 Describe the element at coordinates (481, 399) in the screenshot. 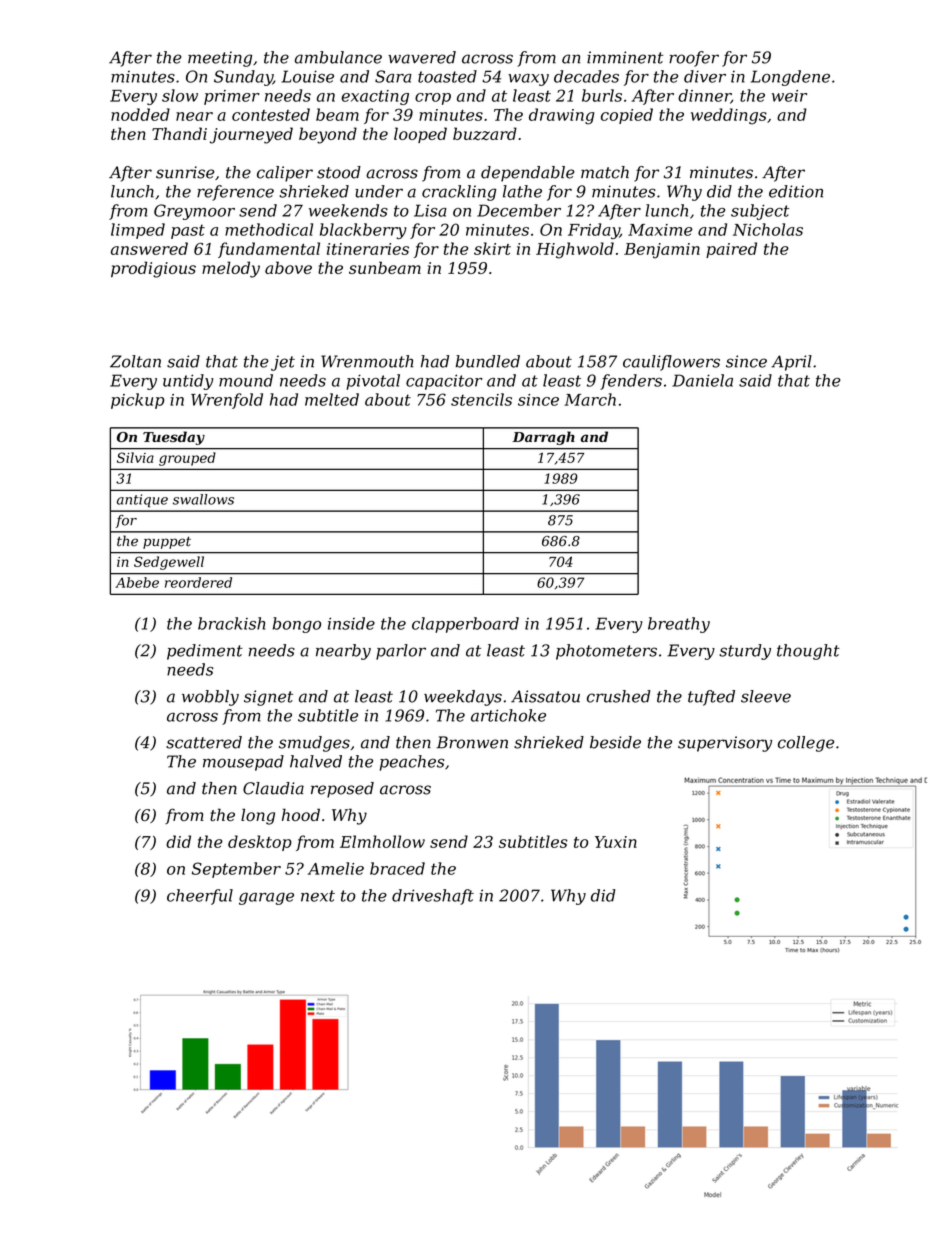

I see `stencils` at that location.
